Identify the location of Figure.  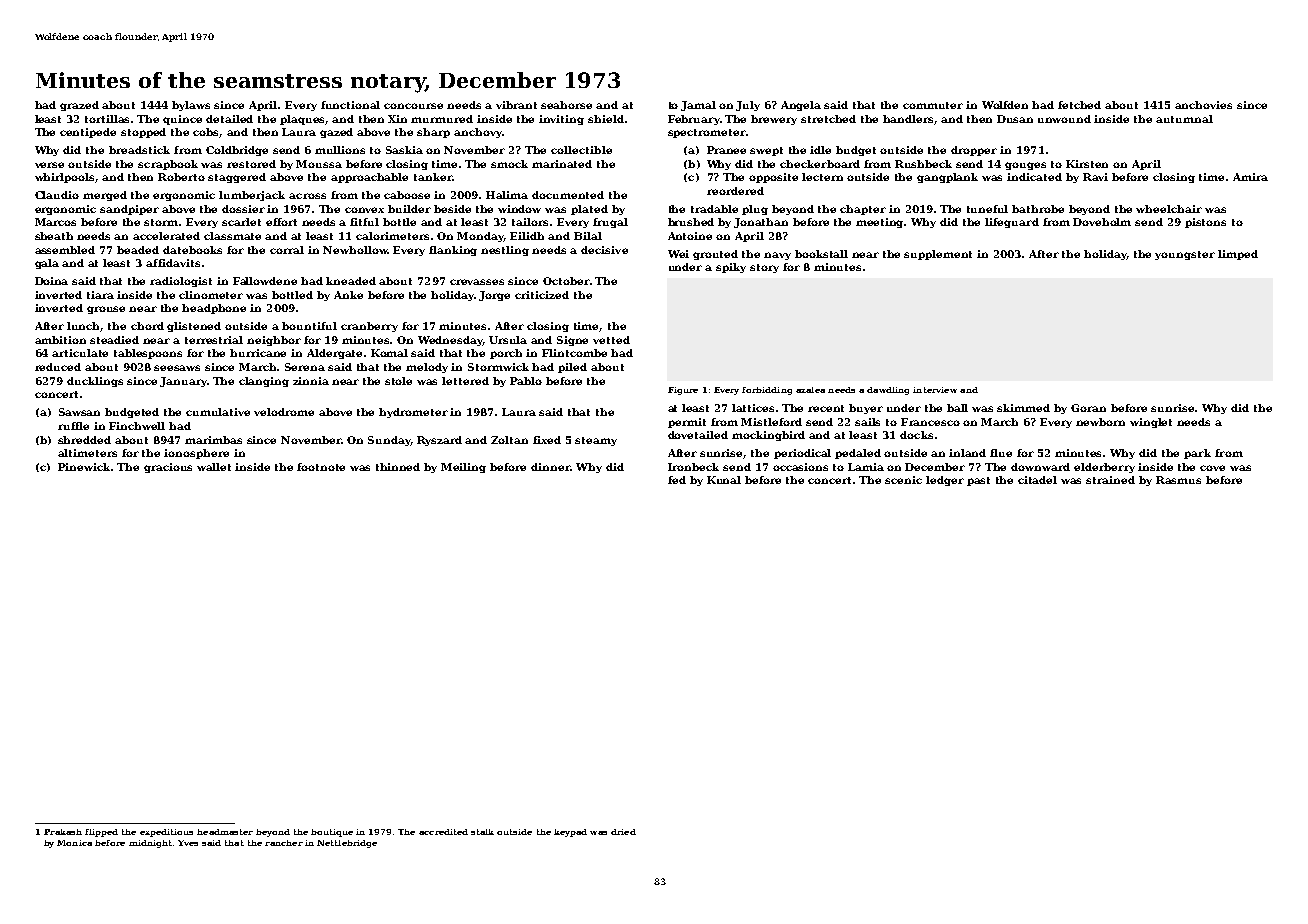
(683, 391).
